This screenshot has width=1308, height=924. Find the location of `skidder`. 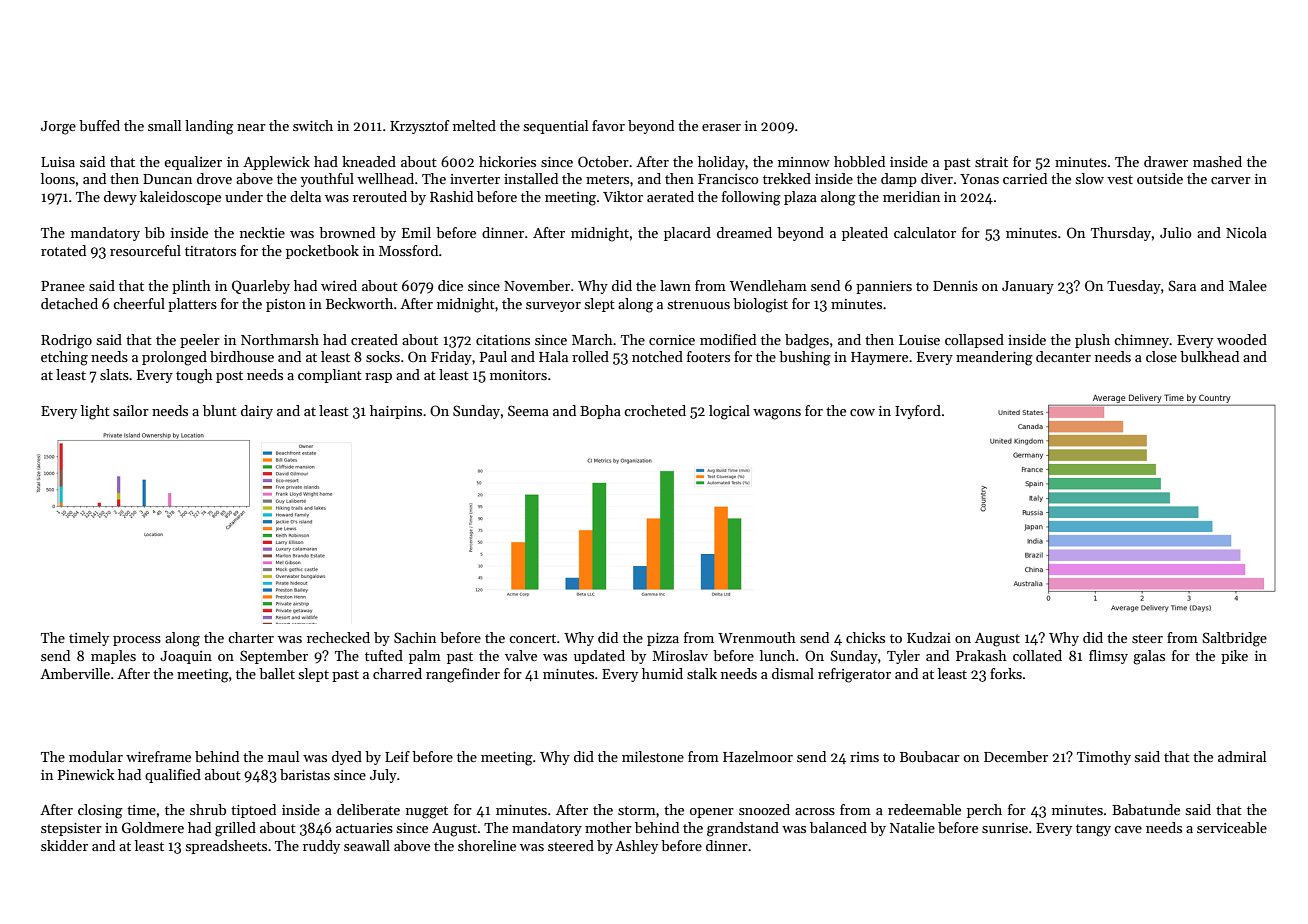

skidder is located at coordinates (64, 845).
